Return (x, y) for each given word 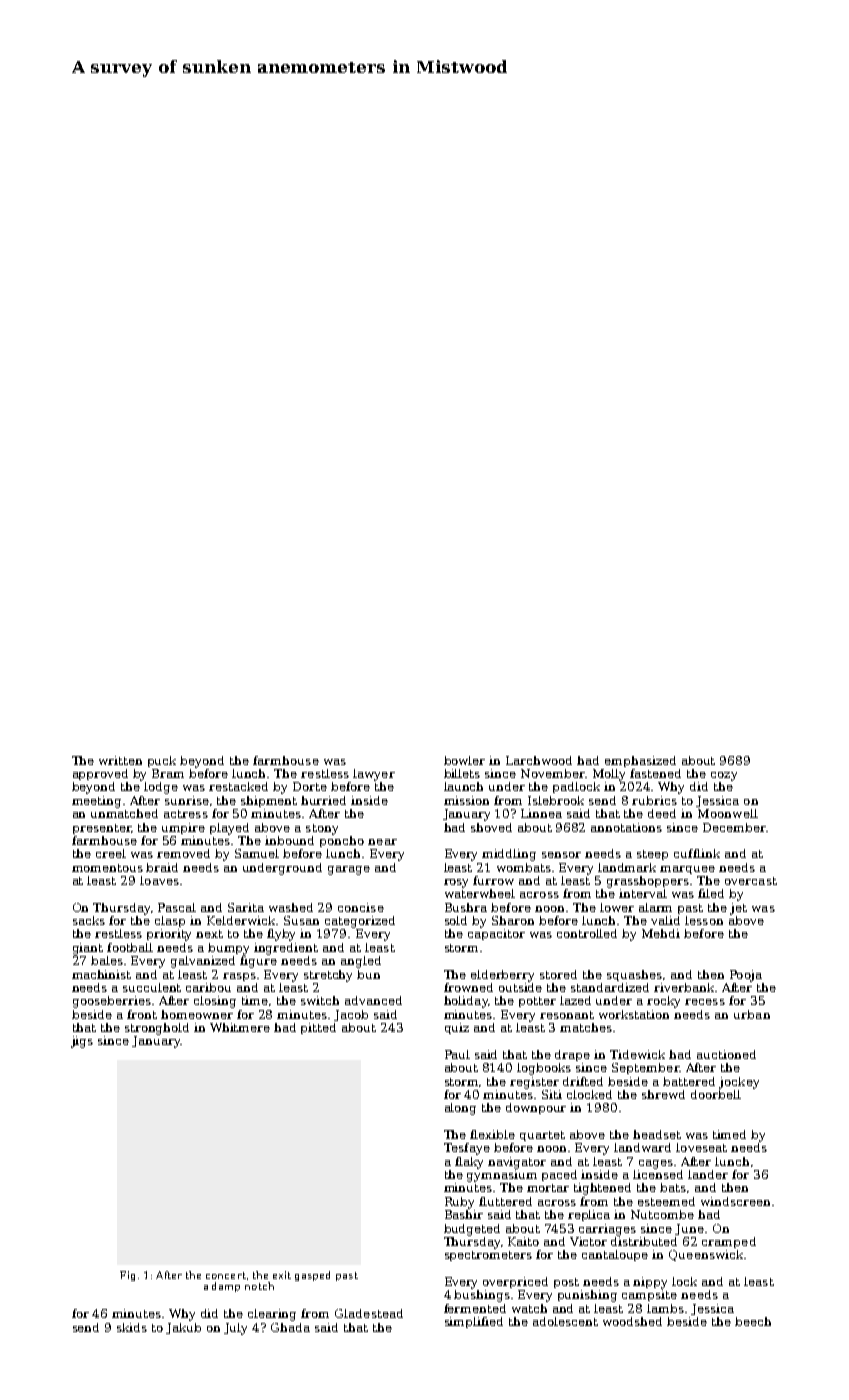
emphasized (640, 761)
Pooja (746, 976)
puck (162, 761)
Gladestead (369, 1313)
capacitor (496, 934)
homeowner (197, 1014)
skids (132, 1327)
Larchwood (539, 760)
